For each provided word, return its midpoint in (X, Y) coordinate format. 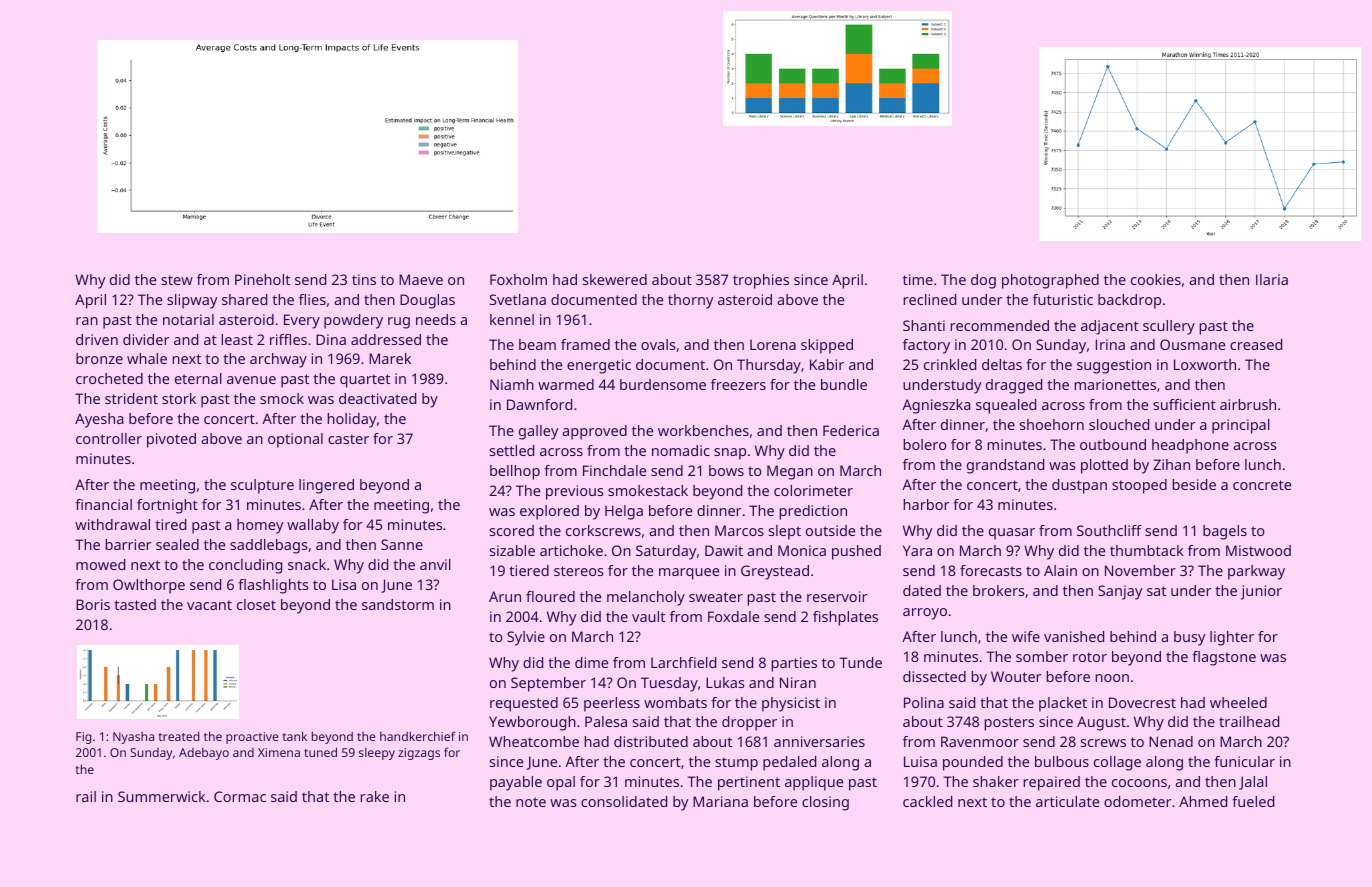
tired (170, 524)
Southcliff (1109, 530)
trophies (761, 281)
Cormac (240, 796)
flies (312, 299)
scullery (1169, 327)
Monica (802, 550)
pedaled (789, 763)
